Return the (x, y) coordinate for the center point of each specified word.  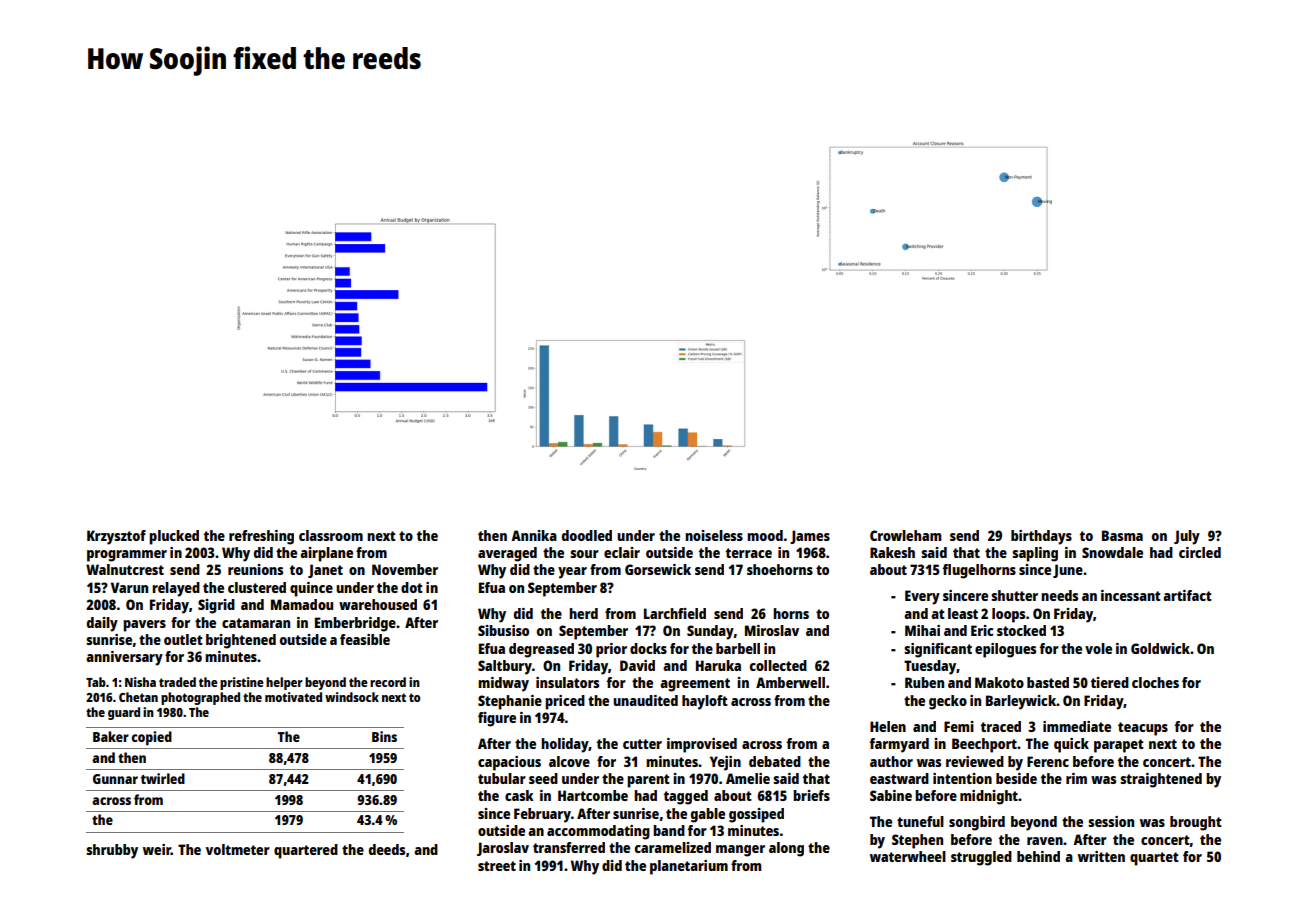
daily (102, 624)
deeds (387, 849)
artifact (1187, 595)
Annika (534, 535)
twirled (163, 778)
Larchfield (675, 613)
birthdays (1041, 537)
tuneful (920, 821)
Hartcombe (593, 795)
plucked (174, 537)
